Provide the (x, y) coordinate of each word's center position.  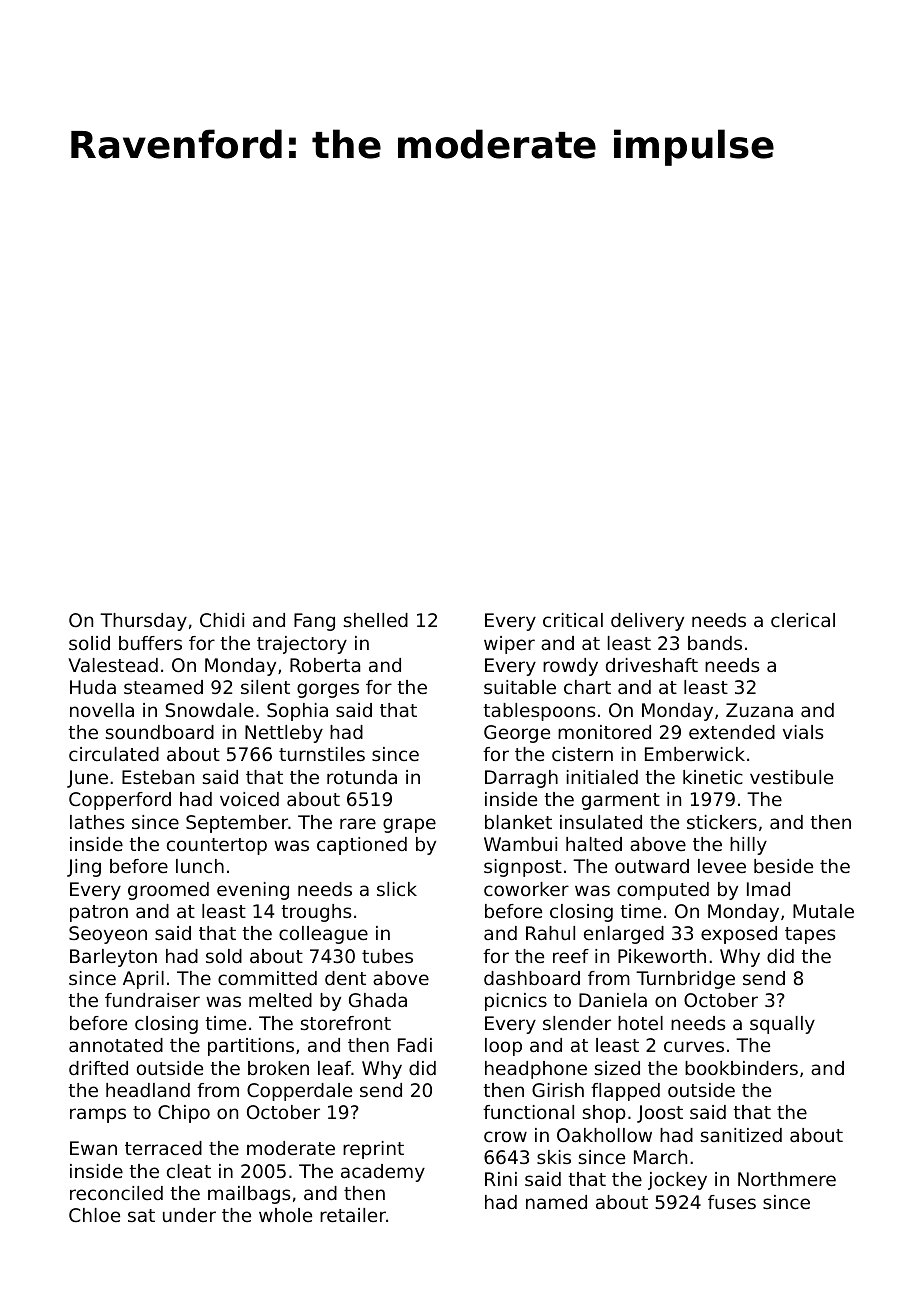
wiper (509, 645)
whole (285, 1215)
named (556, 1202)
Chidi (222, 620)
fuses (732, 1202)
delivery (647, 622)
